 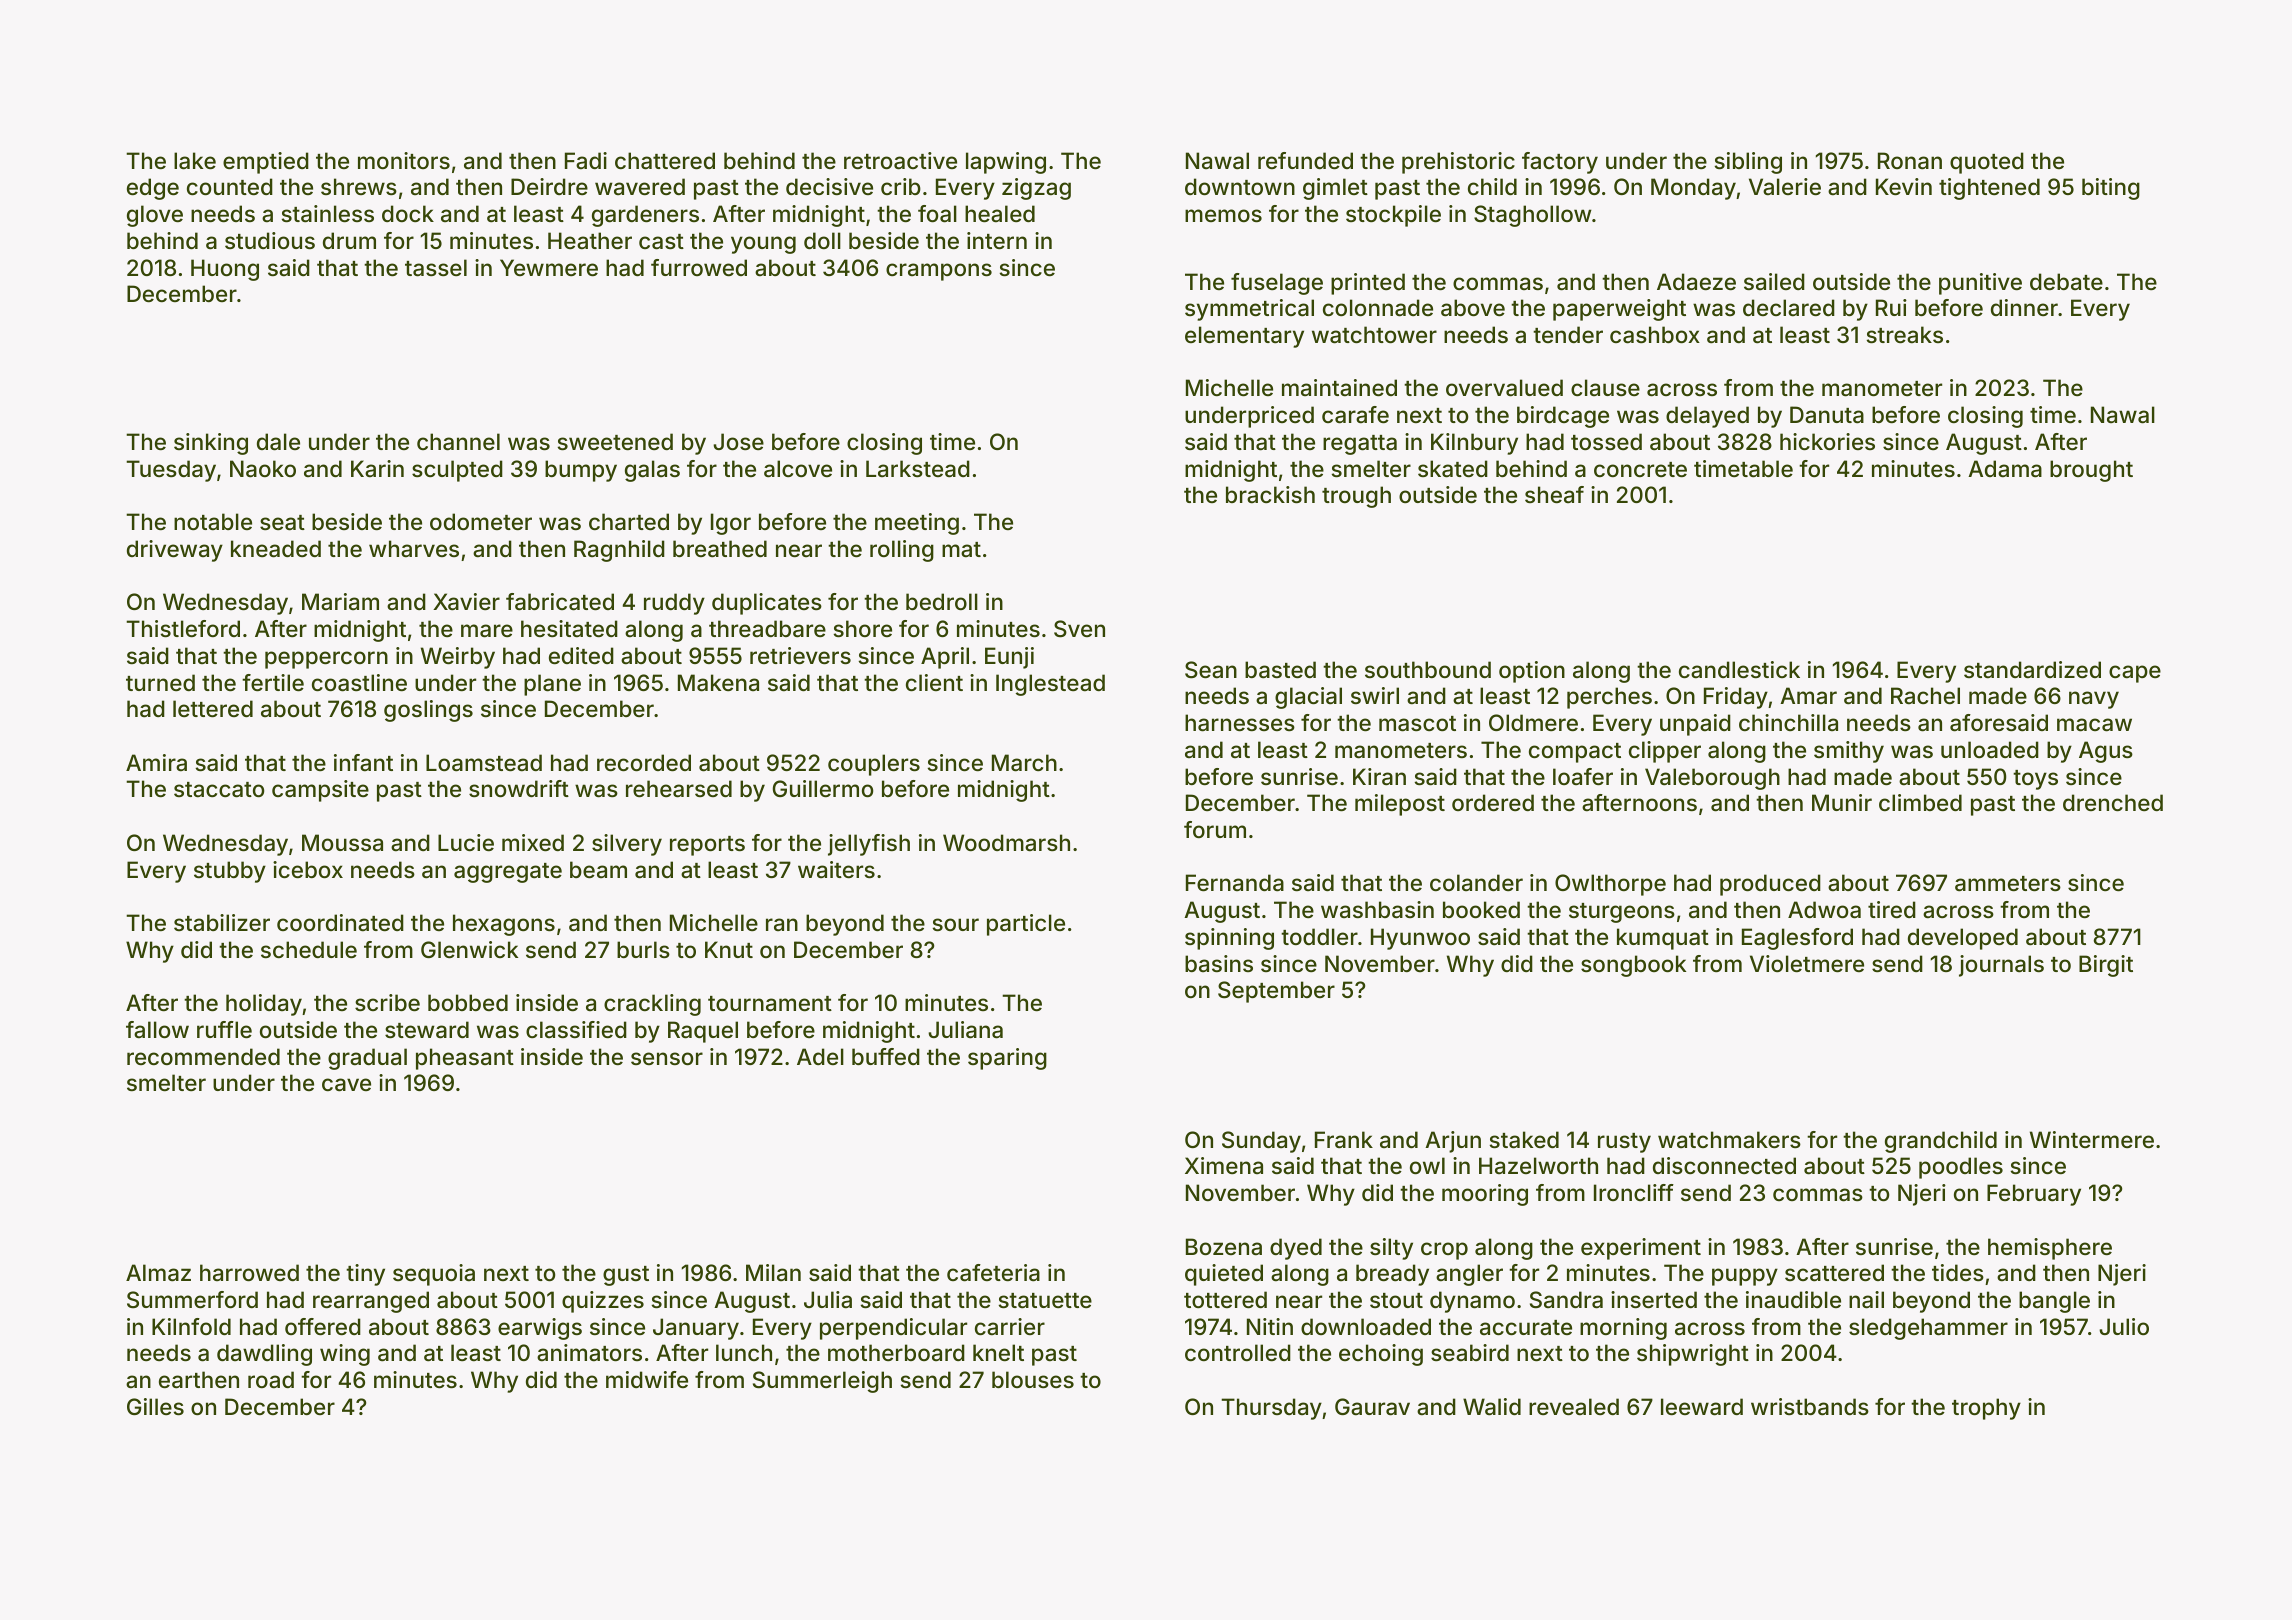 What do you see at coordinates (647, 1379) in the screenshot?
I see `midwife` at bounding box center [647, 1379].
